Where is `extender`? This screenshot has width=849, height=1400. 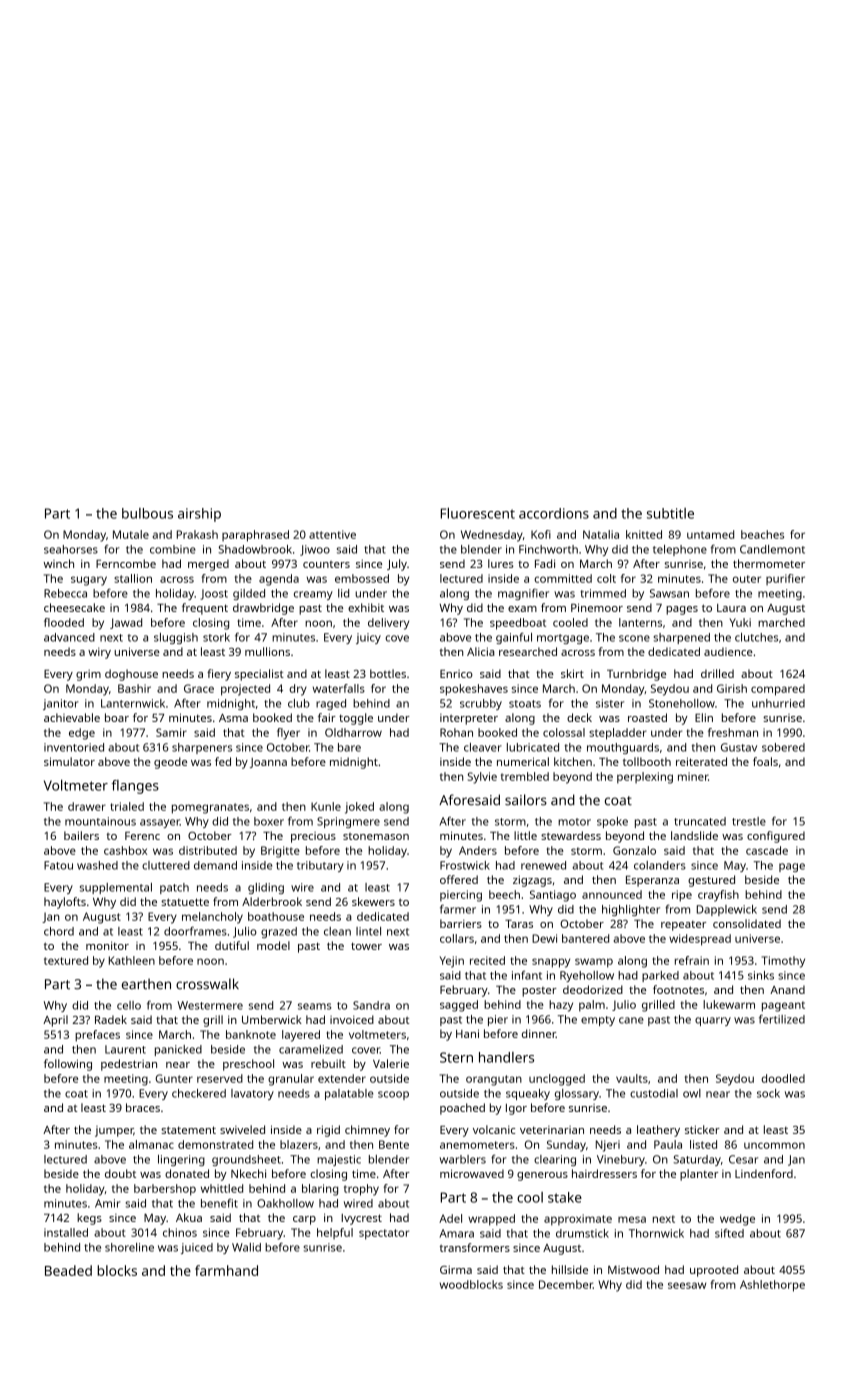 extender is located at coordinates (342, 1078).
